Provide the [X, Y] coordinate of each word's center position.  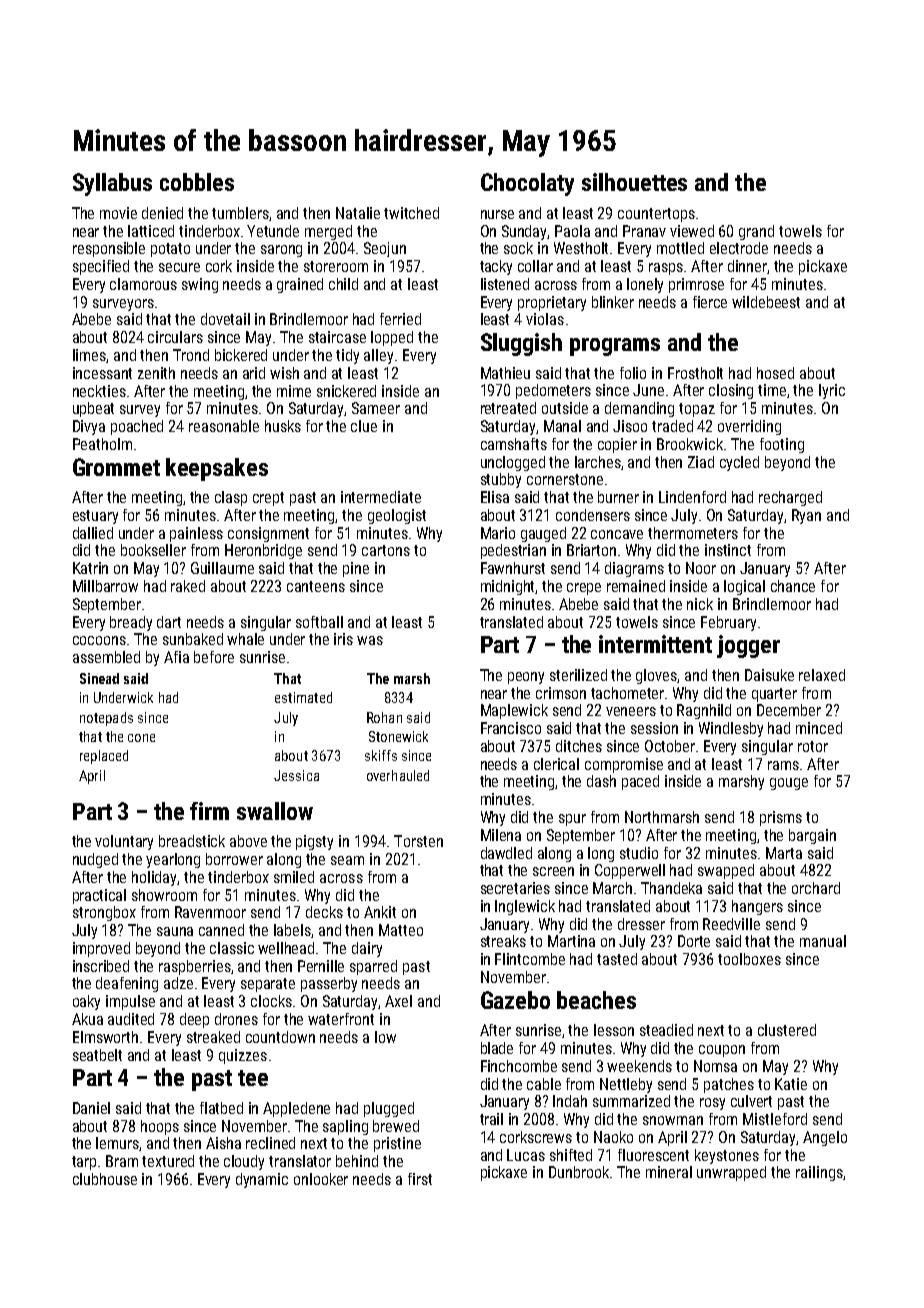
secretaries [515, 888]
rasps [666, 269]
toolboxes [749, 959]
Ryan [806, 516]
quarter [774, 695]
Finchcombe [519, 1066]
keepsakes [217, 469]
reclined [270, 1143]
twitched [411, 213]
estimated [303, 697]
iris [343, 639]
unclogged [513, 463]
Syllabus [112, 184]
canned [221, 930]
